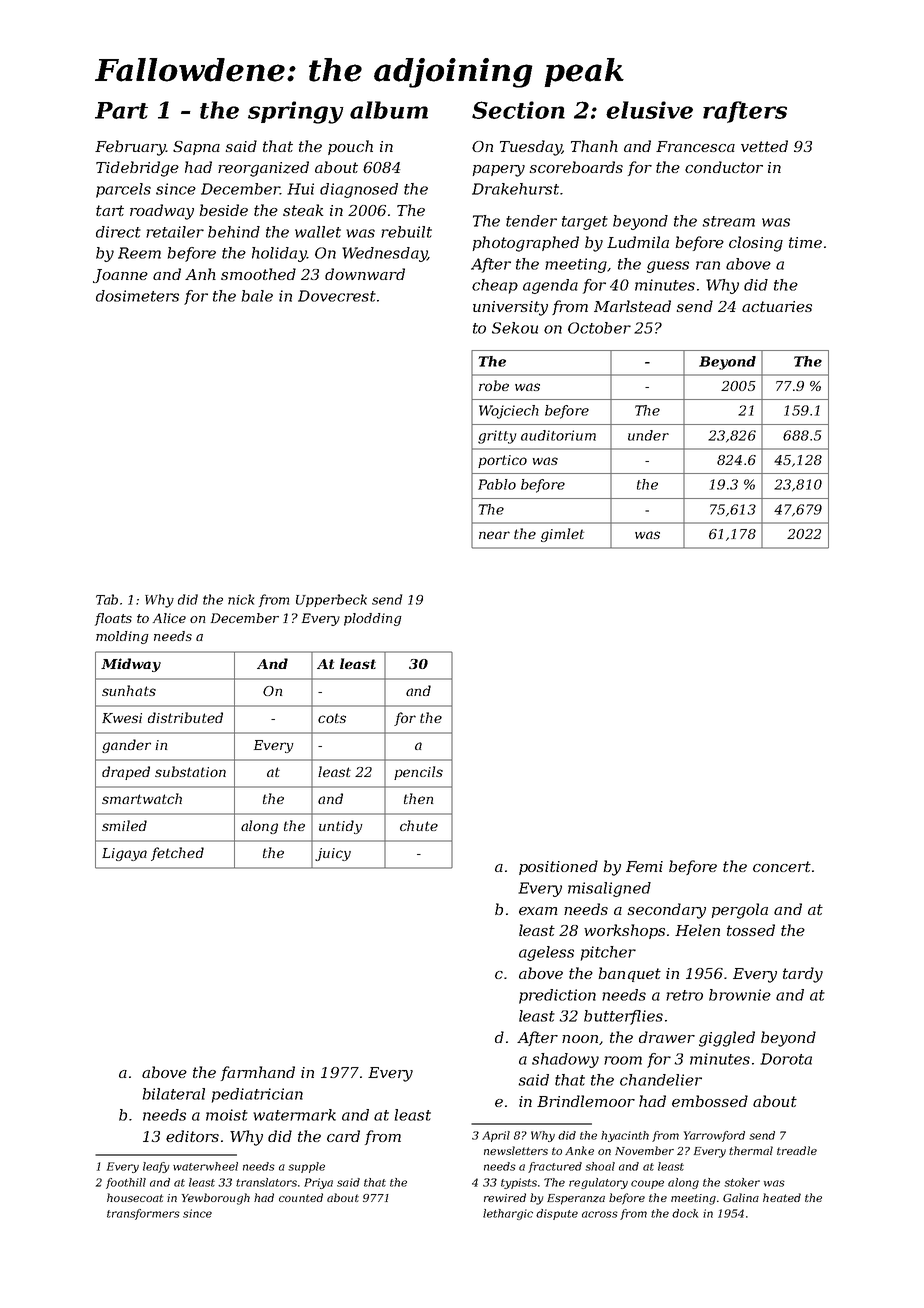 This screenshot has height=1308, width=924. I want to click on counted, so click(301, 1197).
